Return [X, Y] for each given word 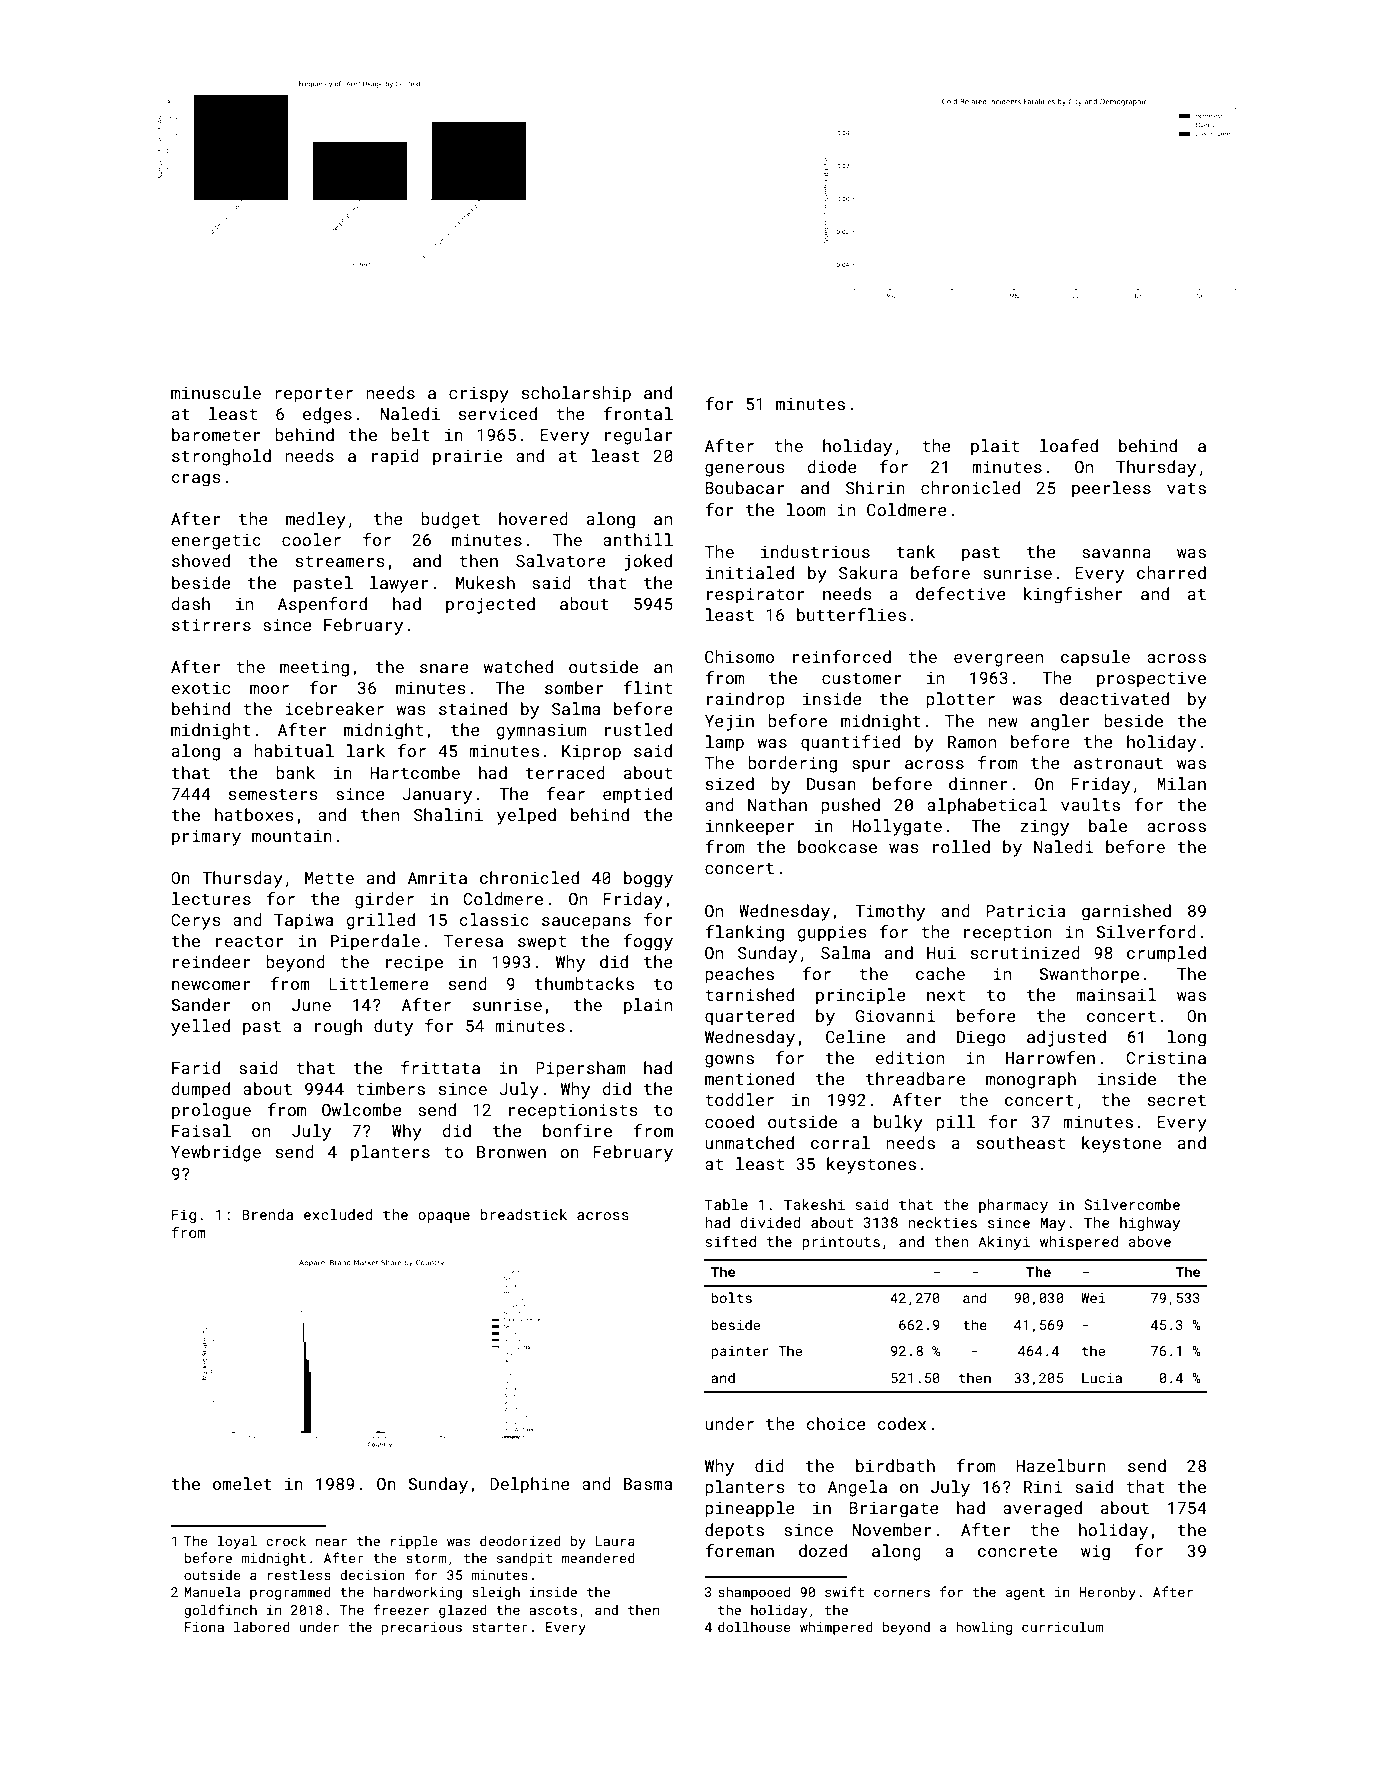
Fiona [204, 1627]
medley [316, 520]
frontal [638, 413]
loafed [1069, 445]
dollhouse [754, 1626]
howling [984, 1628]
